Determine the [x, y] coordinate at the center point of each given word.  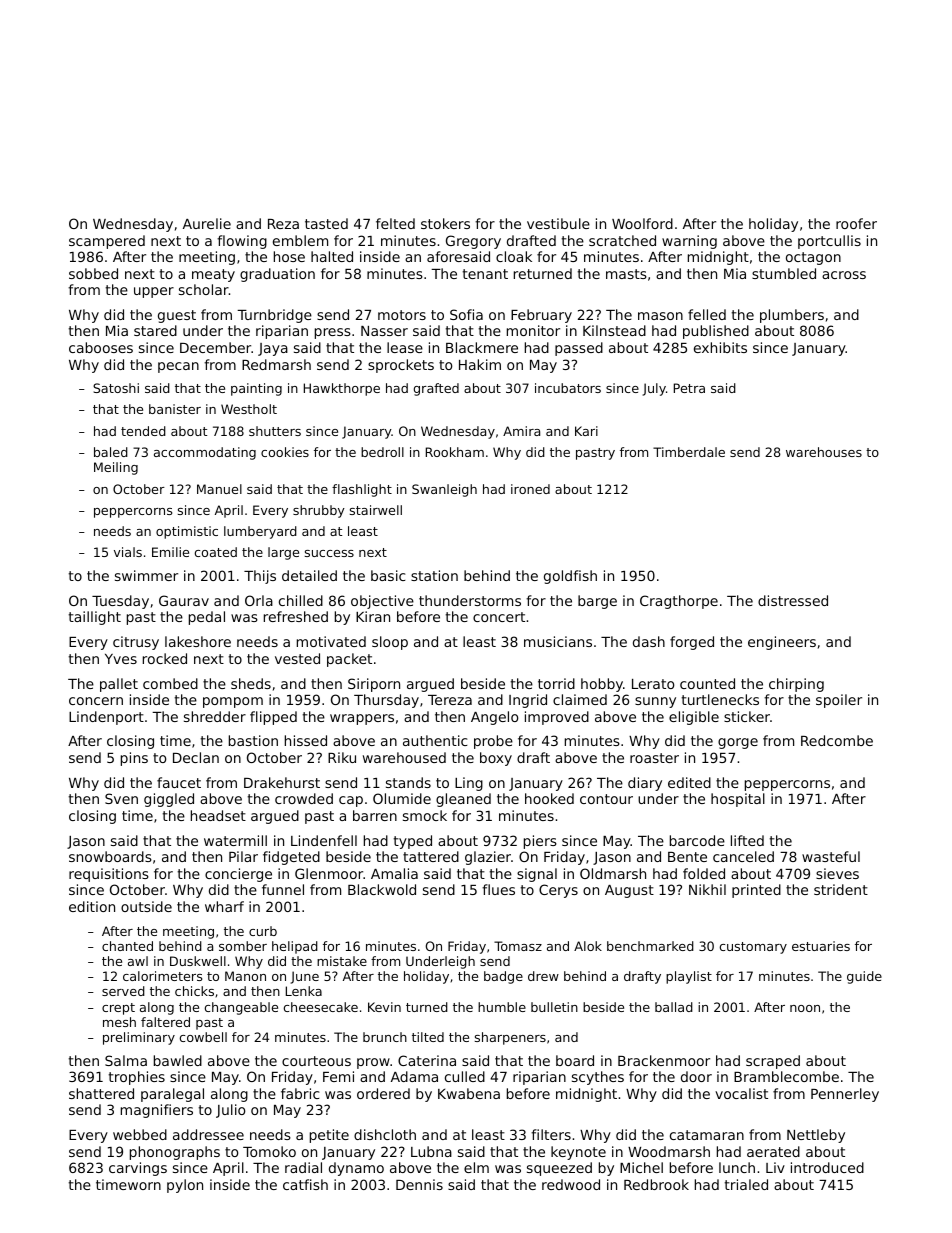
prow [373, 1063]
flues [498, 889]
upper [154, 292]
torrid [556, 683]
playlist [689, 977]
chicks [194, 991]
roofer [856, 223]
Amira [521, 431]
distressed [793, 600]
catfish [305, 1184]
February [541, 316]
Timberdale [689, 452]
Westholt [249, 409]
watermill [235, 840]
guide [864, 977]
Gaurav [184, 600]
